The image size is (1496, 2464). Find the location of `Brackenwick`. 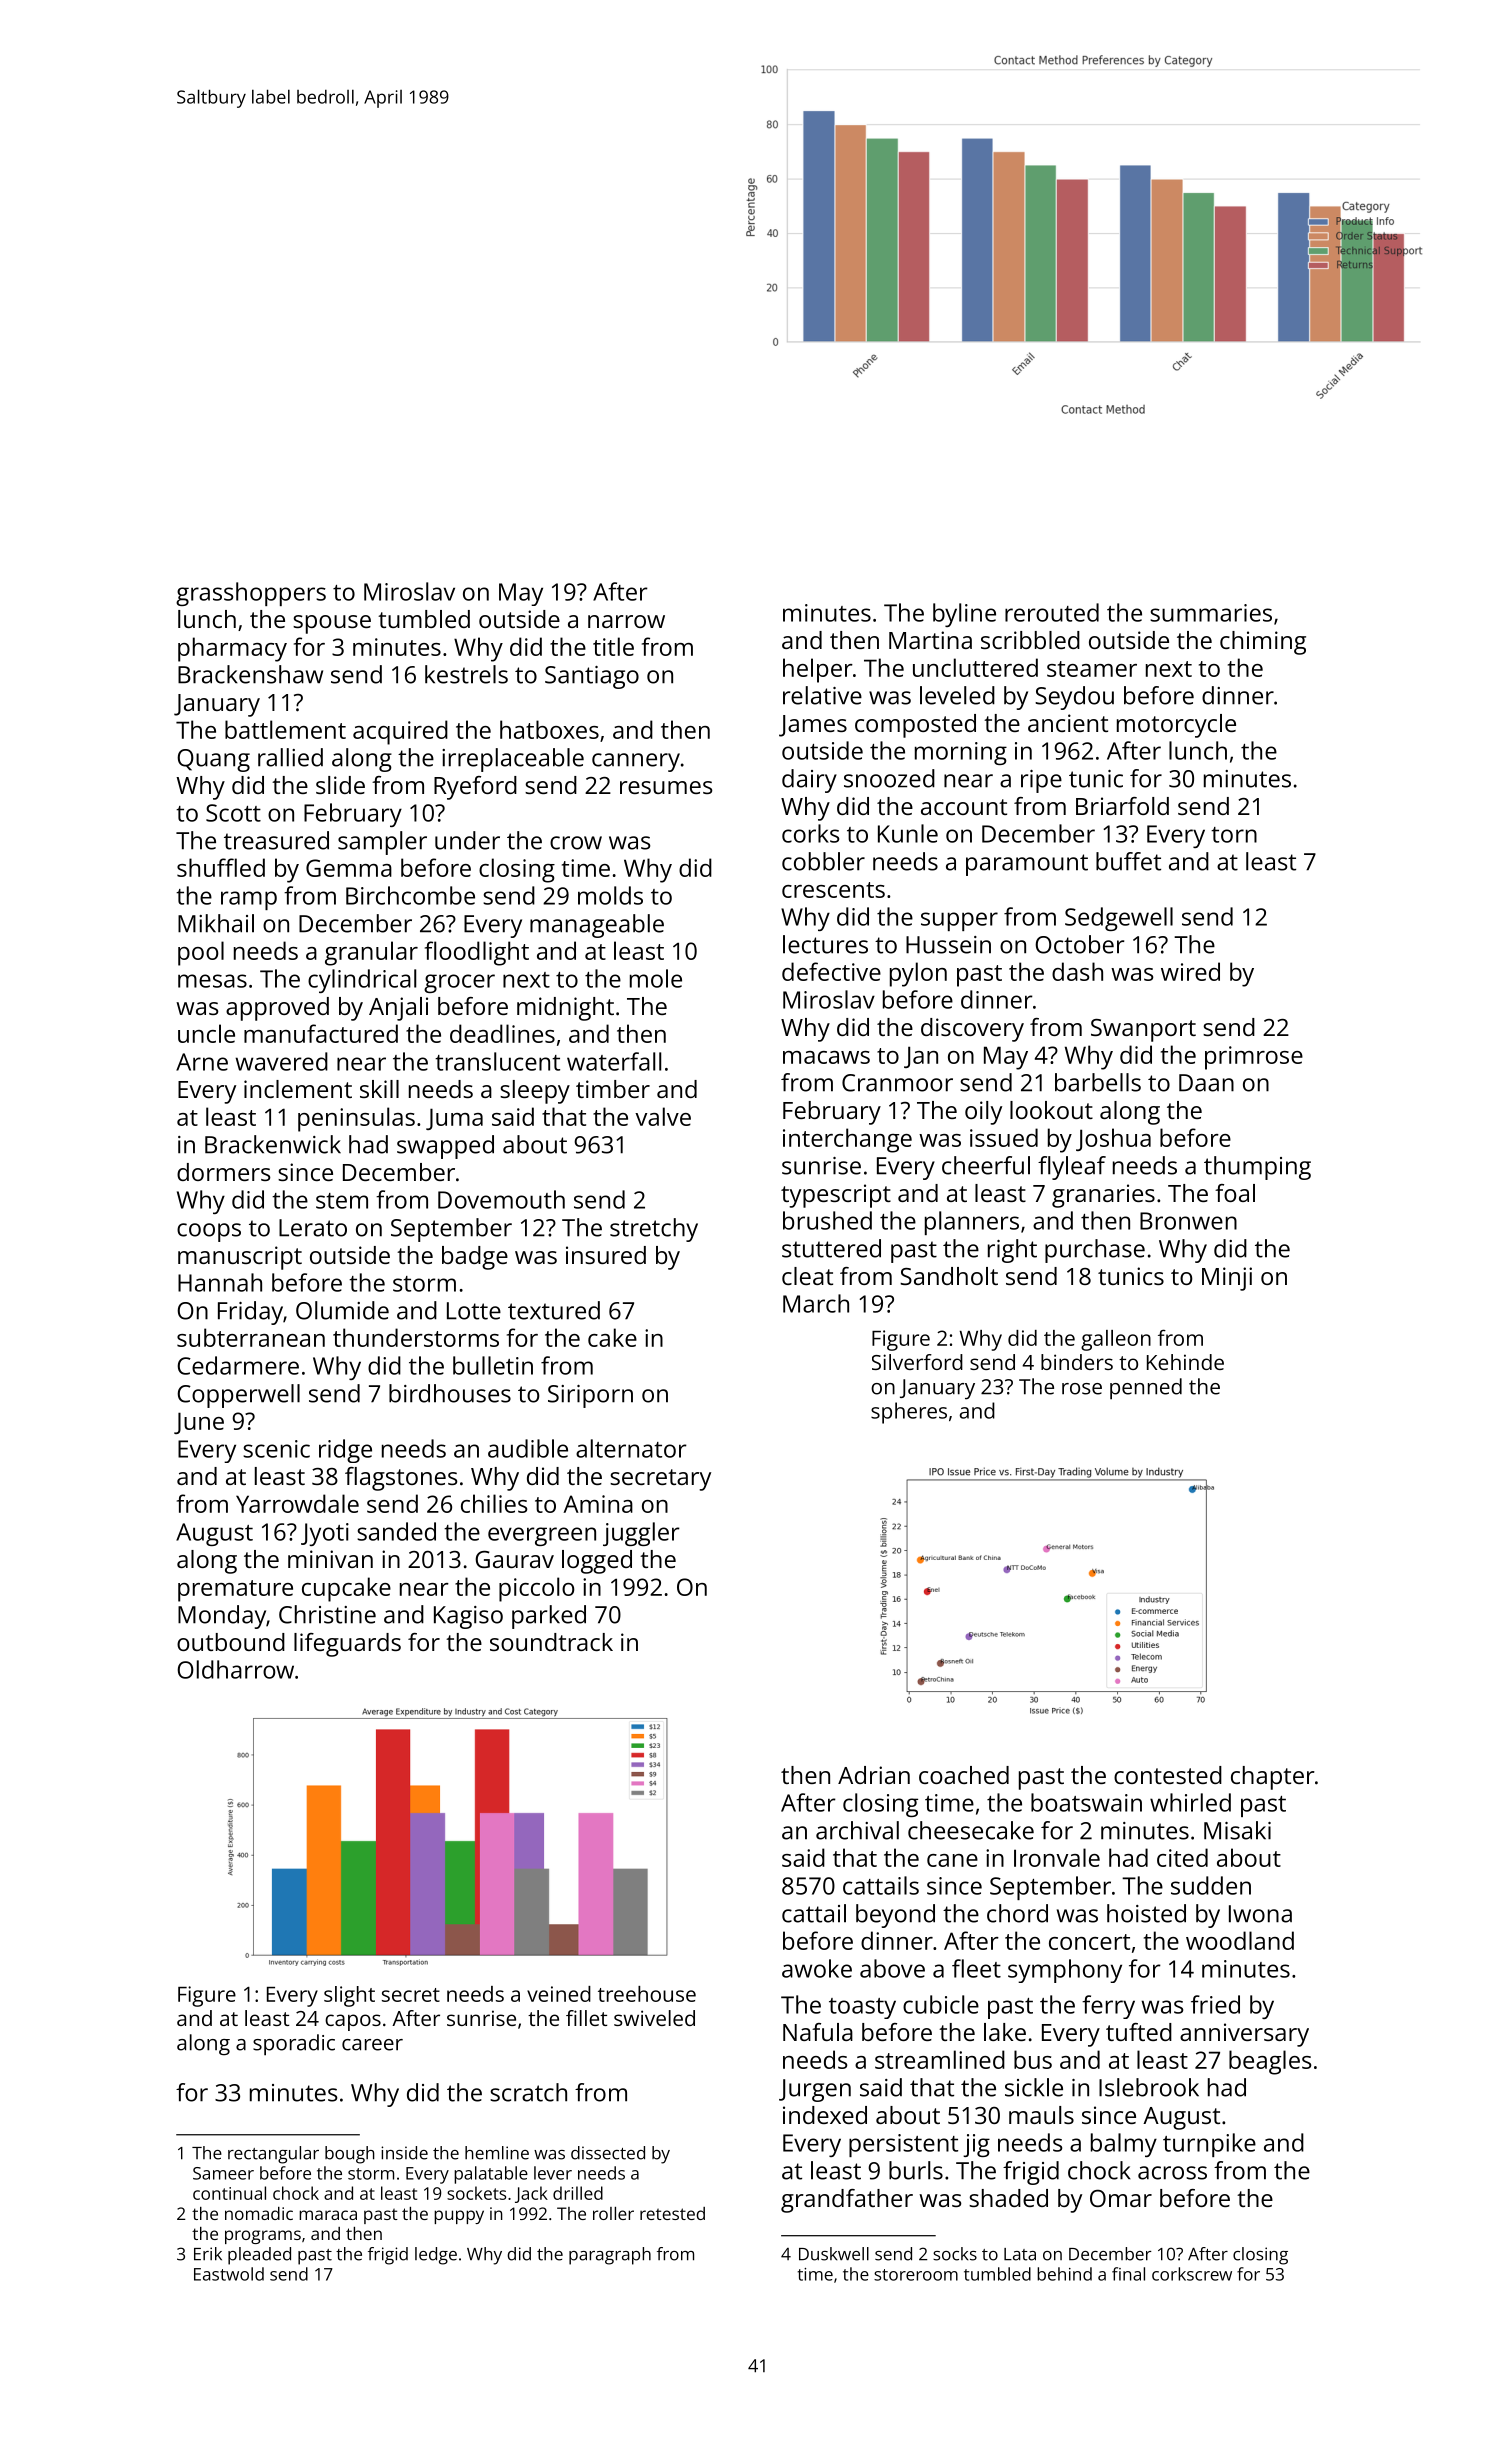

Brackenwick is located at coordinates (273, 1144).
